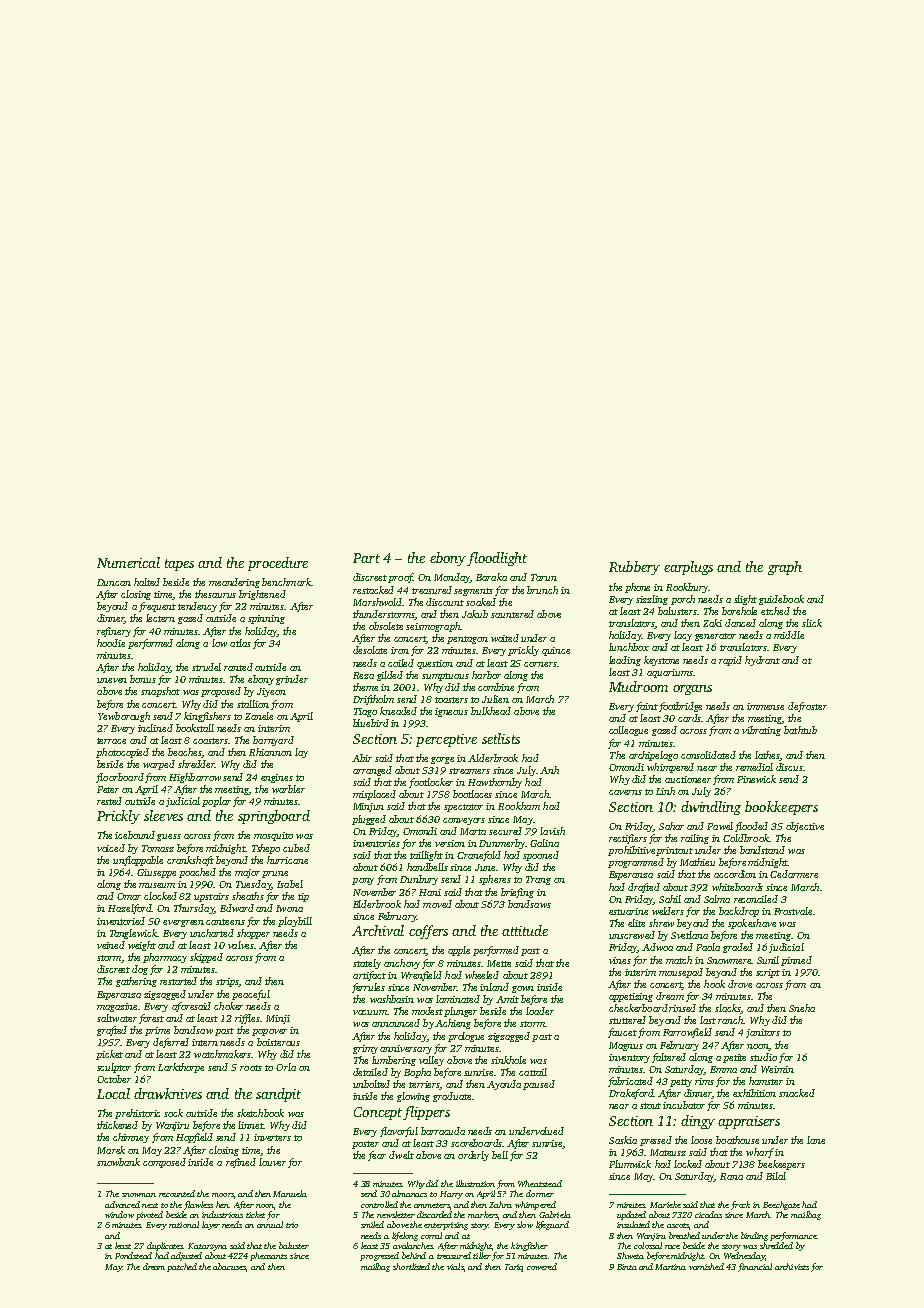 The image size is (924, 1308). Describe the element at coordinates (366, 558) in the screenshot. I see `Part` at that location.
